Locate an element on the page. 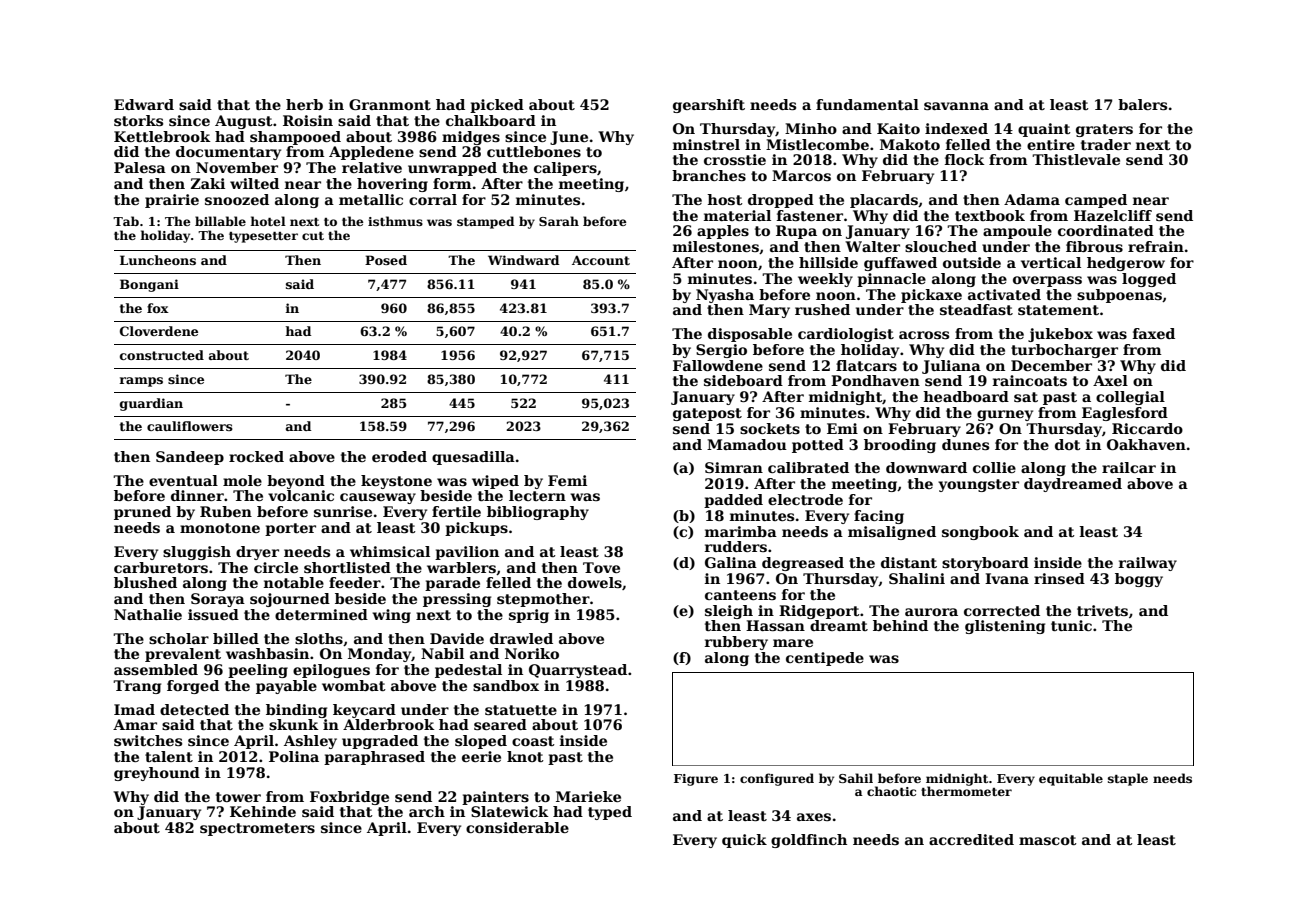 The height and width of the page is (924, 1308). Edward is located at coordinates (144, 104).
